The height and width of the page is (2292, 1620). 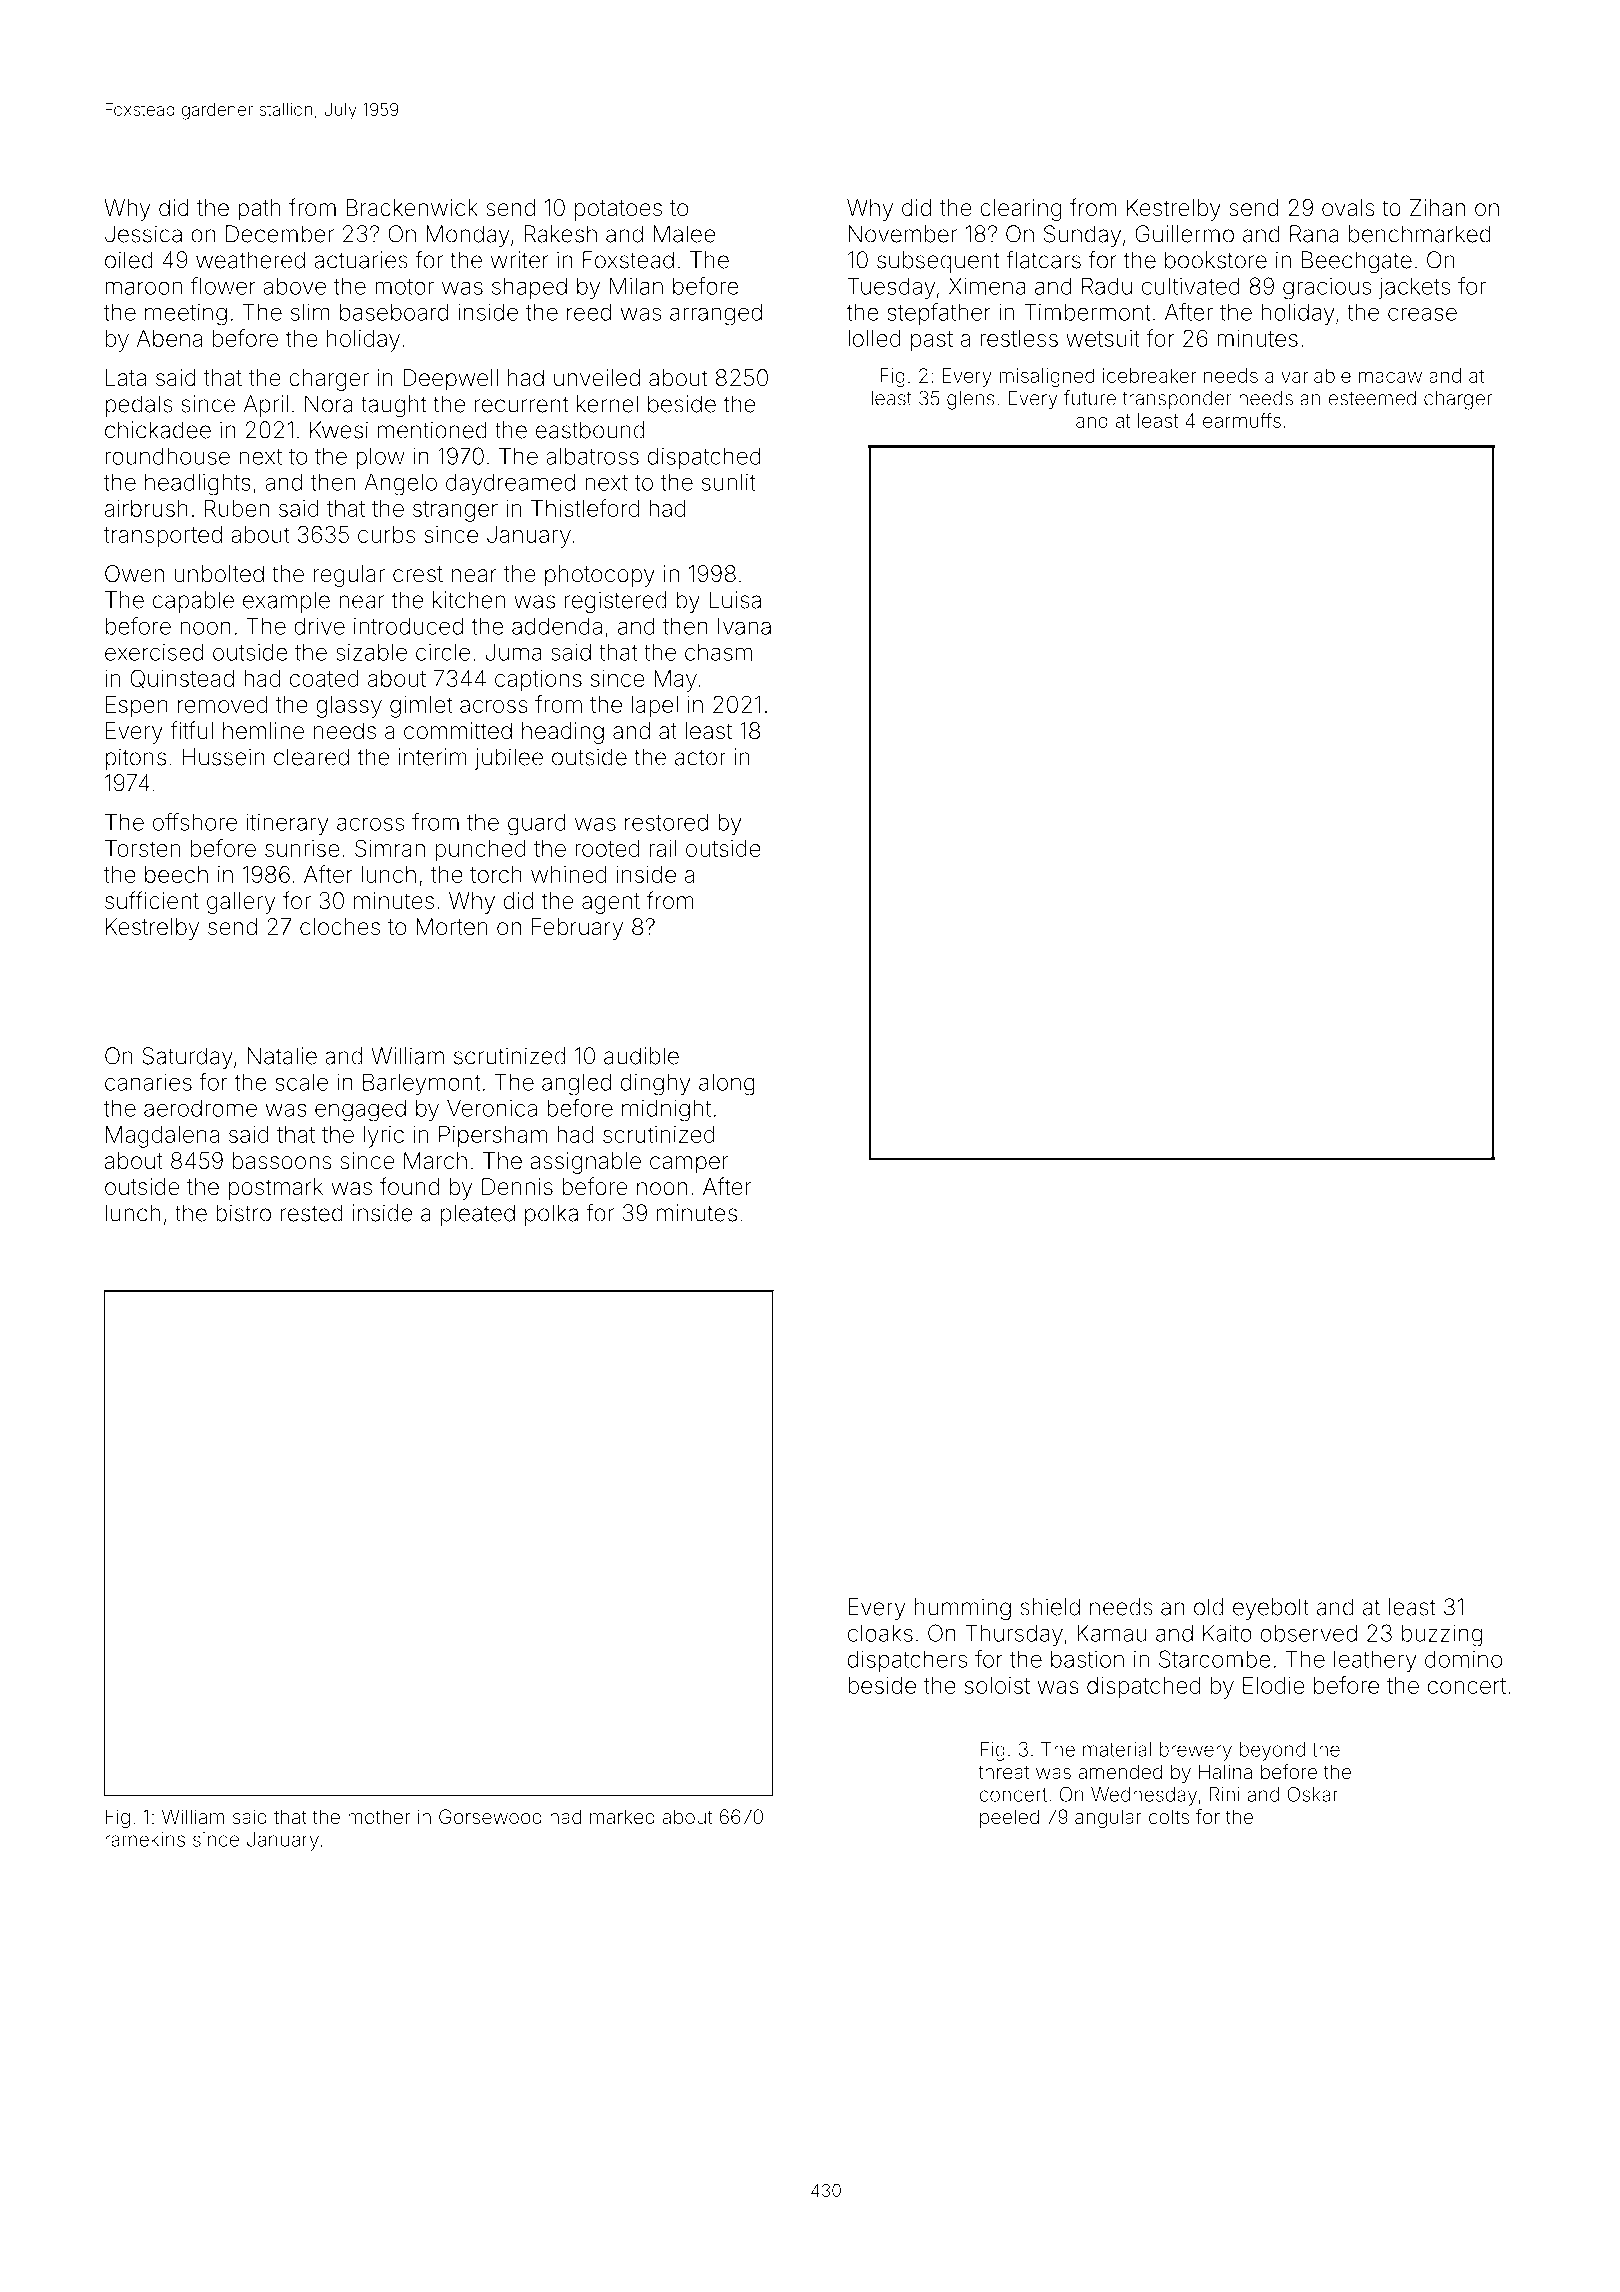 What do you see at coordinates (663, 848) in the page?
I see `rail` at bounding box center [663, 848].
